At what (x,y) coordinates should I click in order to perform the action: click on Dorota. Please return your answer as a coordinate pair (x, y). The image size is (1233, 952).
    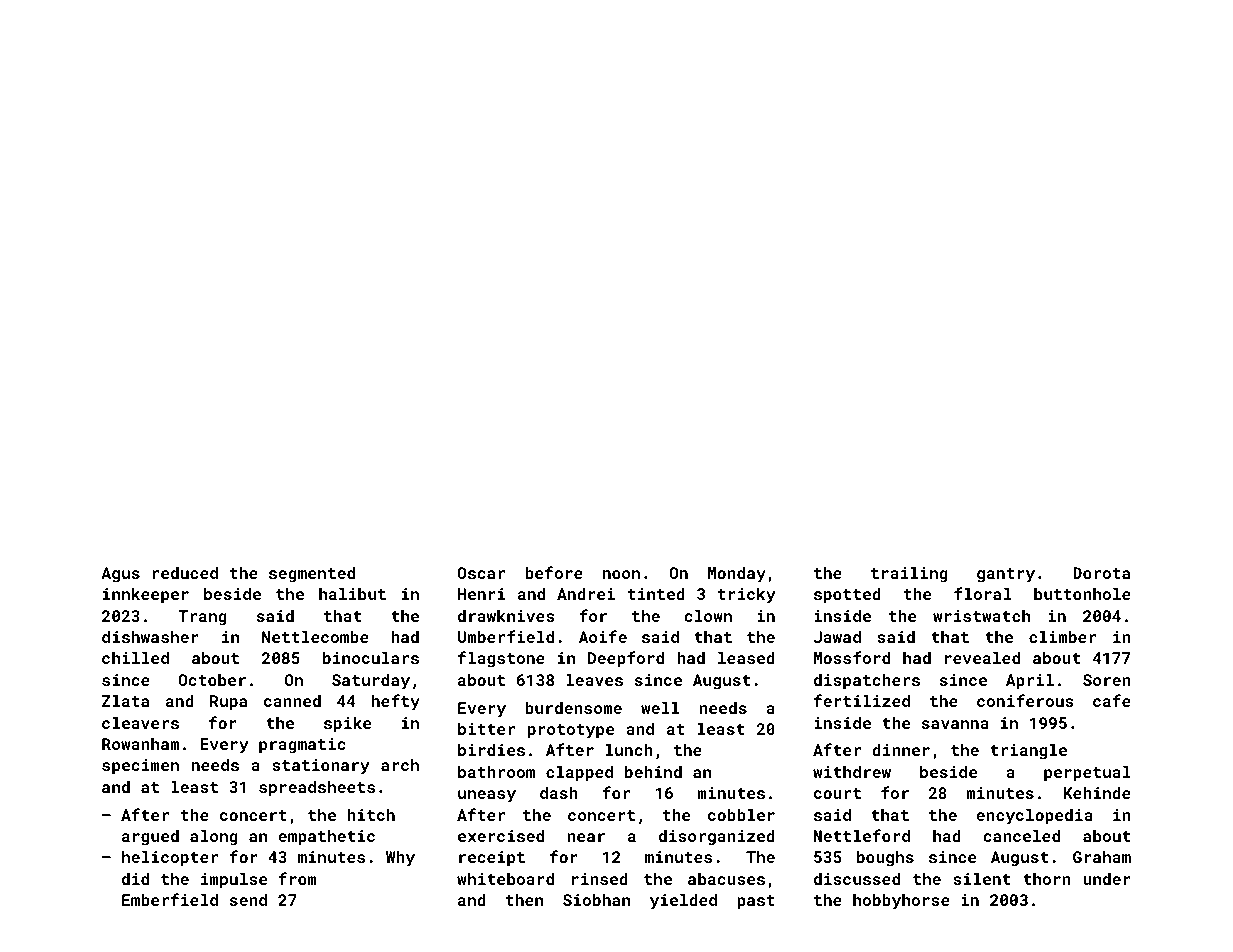
    Looking at the image, I should click on (1101, 573).
